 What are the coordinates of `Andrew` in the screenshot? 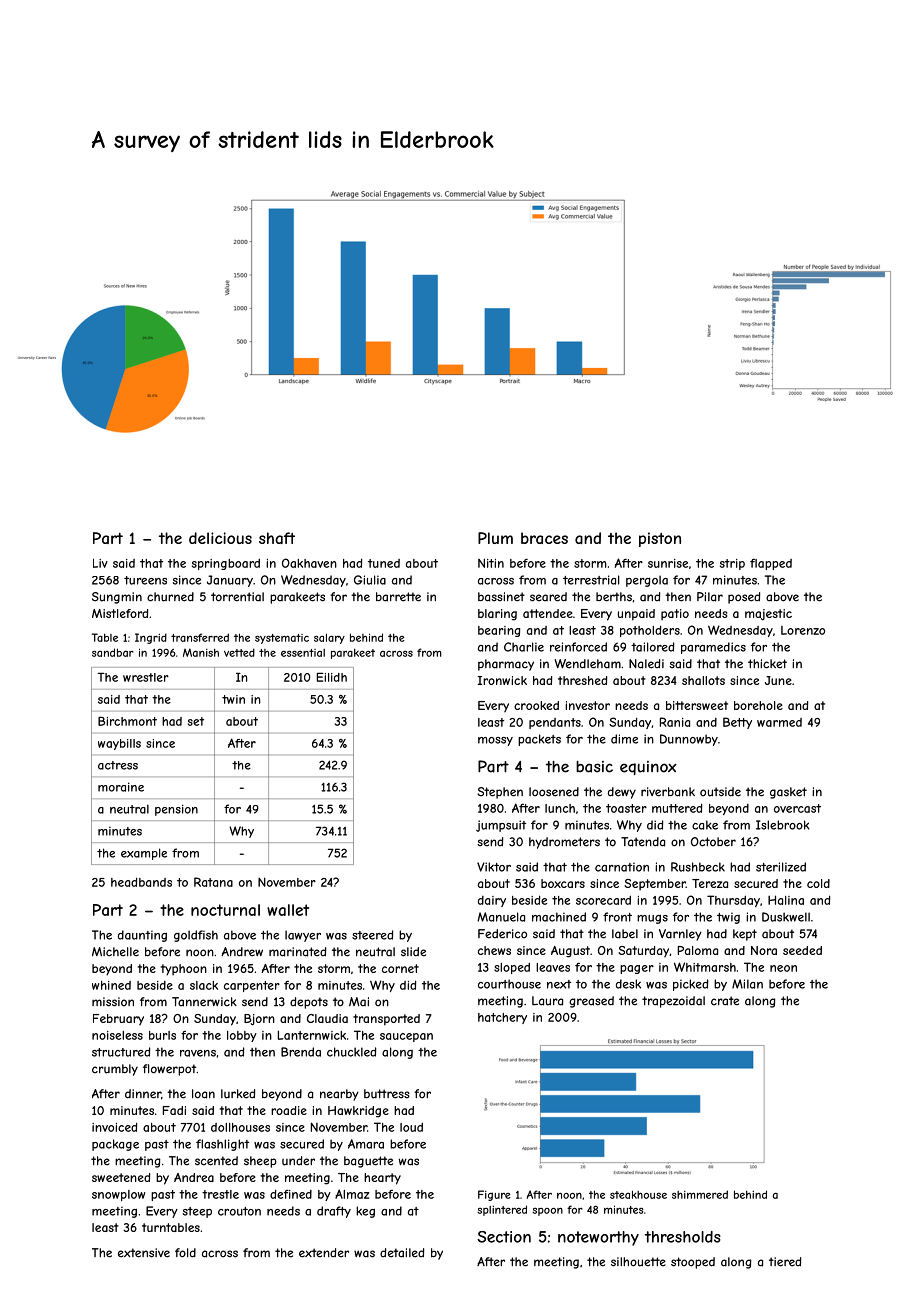 It's located at (242, 952).
